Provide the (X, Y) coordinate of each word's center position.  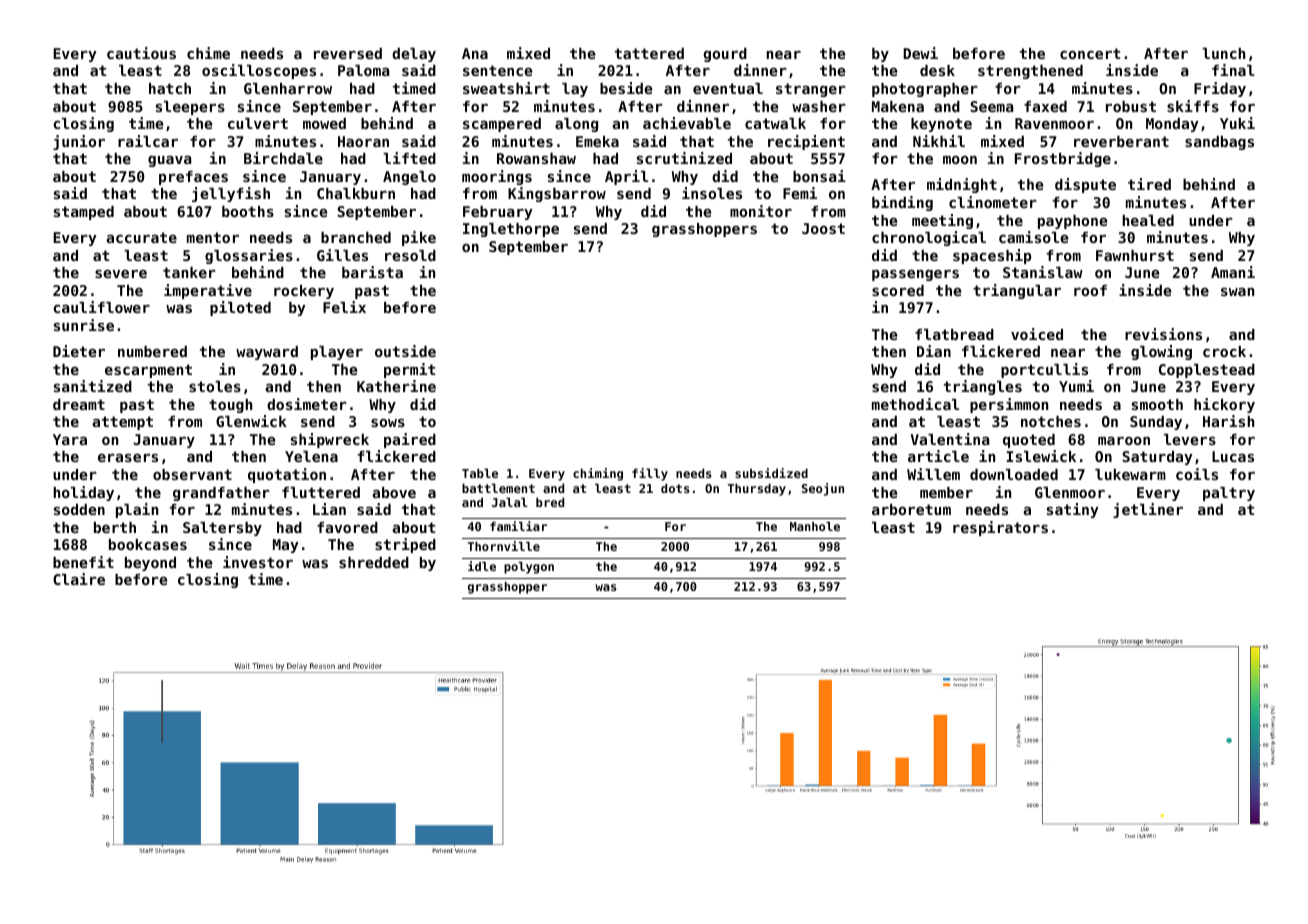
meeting (942, 221)
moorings (497, 177)
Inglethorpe (511, 230)
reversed (348, 53)
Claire (79, 579)
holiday (83, 493)
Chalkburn (356, 193)
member (946, 492)
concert (1090, 53)
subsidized (771, 473)
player (337, 353)
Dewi (920, 53)
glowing (1161, 352)
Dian (934, 351)
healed (1148, 220)
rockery (304, 292)
